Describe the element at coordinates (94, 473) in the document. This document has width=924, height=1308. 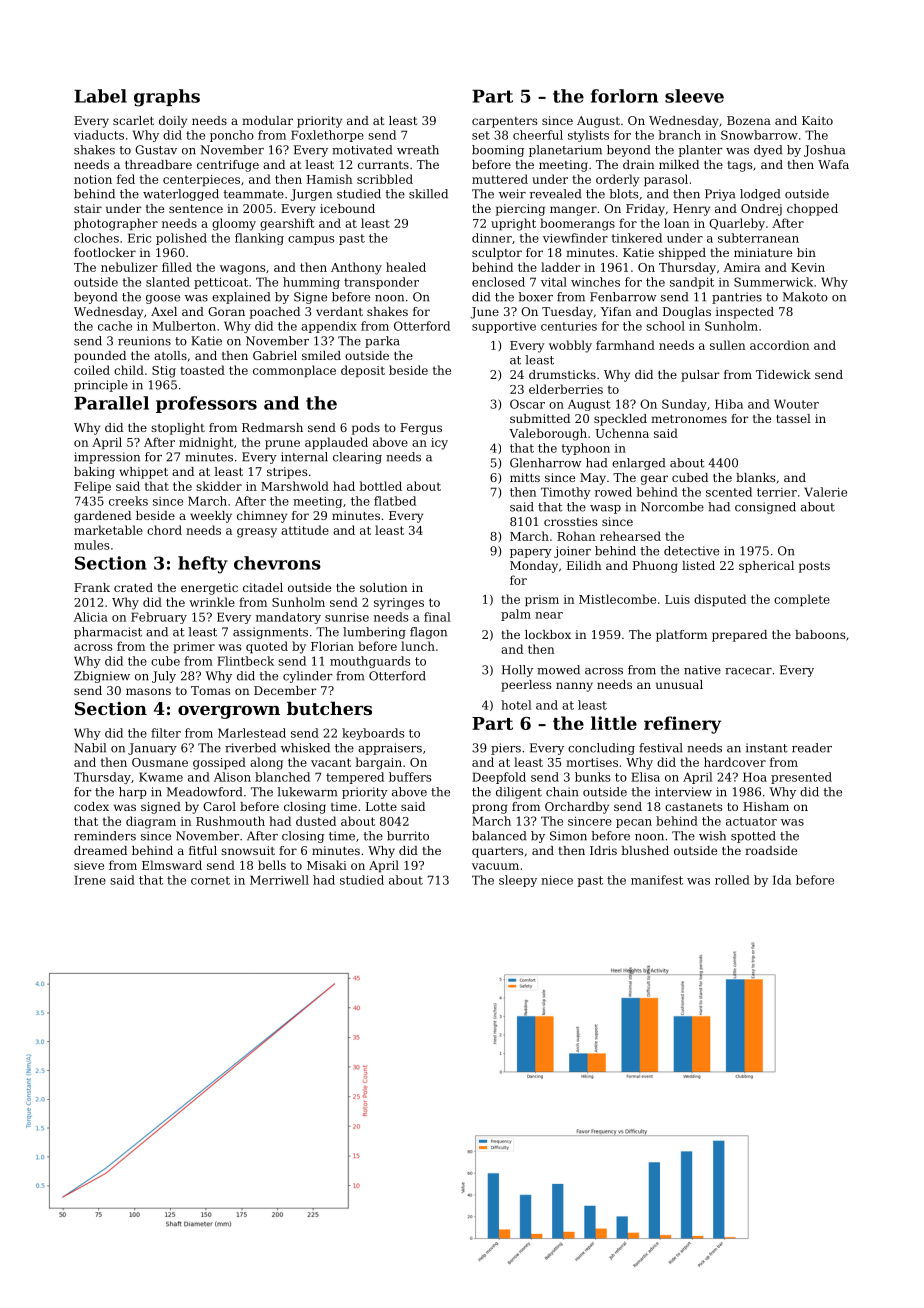
I see `baking` at that location.
